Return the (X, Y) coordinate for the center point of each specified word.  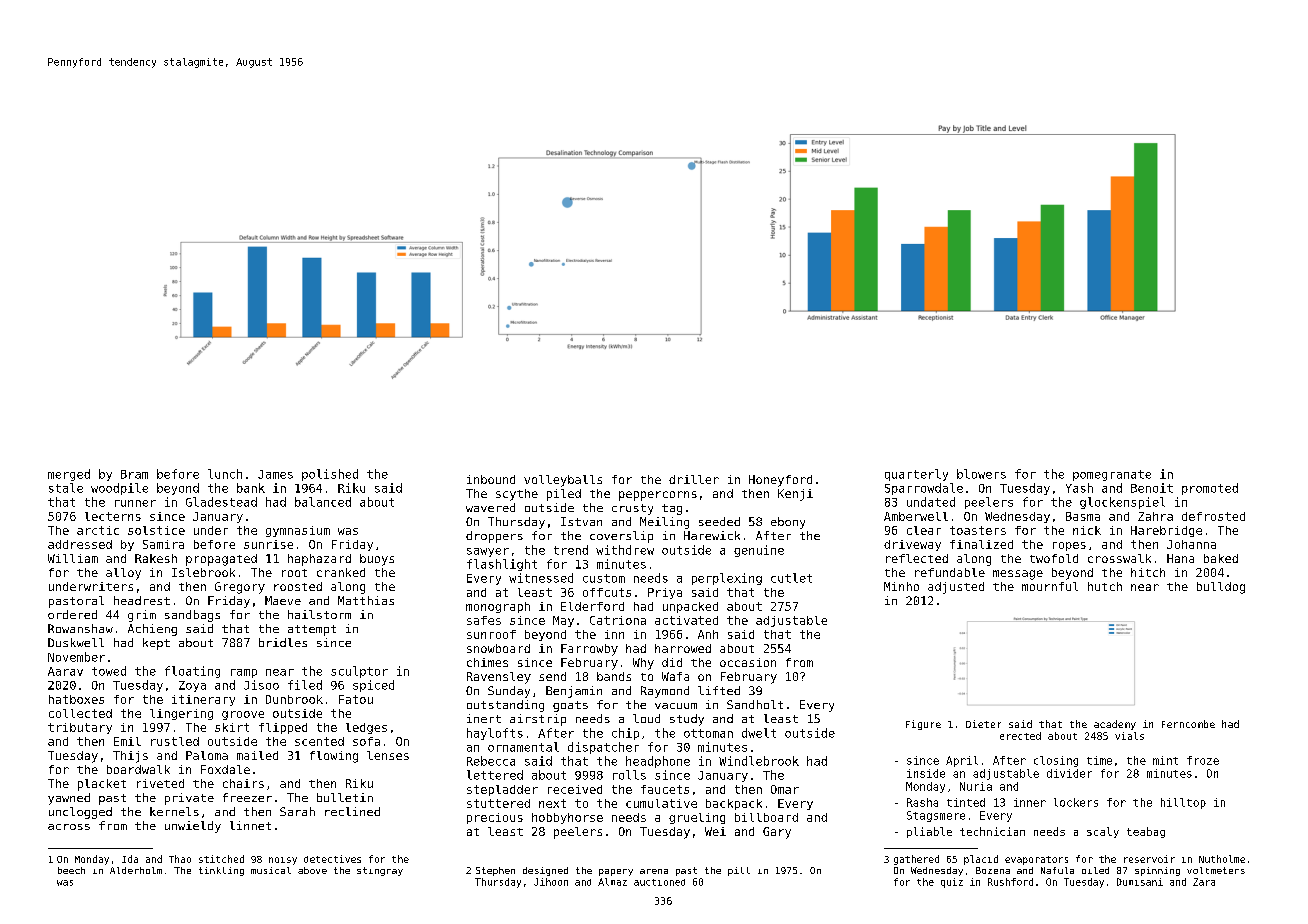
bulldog (1221, 588)
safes (484, 620)
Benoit (1152, 488)
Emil (127, 741)
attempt (312, 630)
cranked (341, 572)
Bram (134, 474)
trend (571, 550)
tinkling (221, 871)
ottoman (708, 733)
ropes (1069, 546)
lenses (388, 755)
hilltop (1183, 803)
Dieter (983, 724)
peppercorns (658, 496)
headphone (658, 762)
